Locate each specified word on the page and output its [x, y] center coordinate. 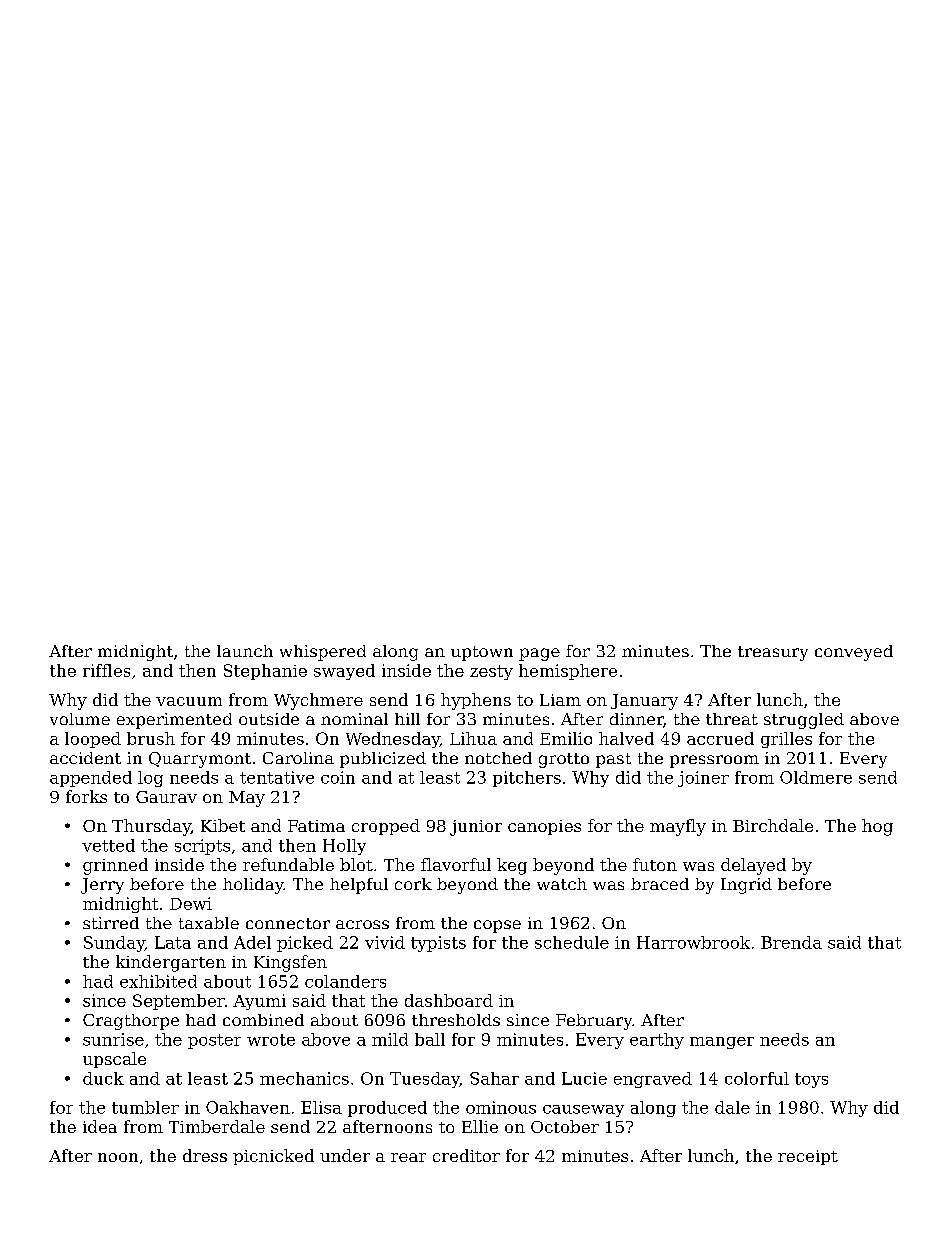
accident [85, 758]
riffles [106, 670]
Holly [344, 847]
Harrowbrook [693, 942]
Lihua [473, 738]
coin [338, 777]
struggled [804, 721]
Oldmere [816, 777]
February [594, 1022]
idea [100, 1126]
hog [877, 827]
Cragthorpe [131, 1022]
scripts [202, 847]
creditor [466, 1155]
